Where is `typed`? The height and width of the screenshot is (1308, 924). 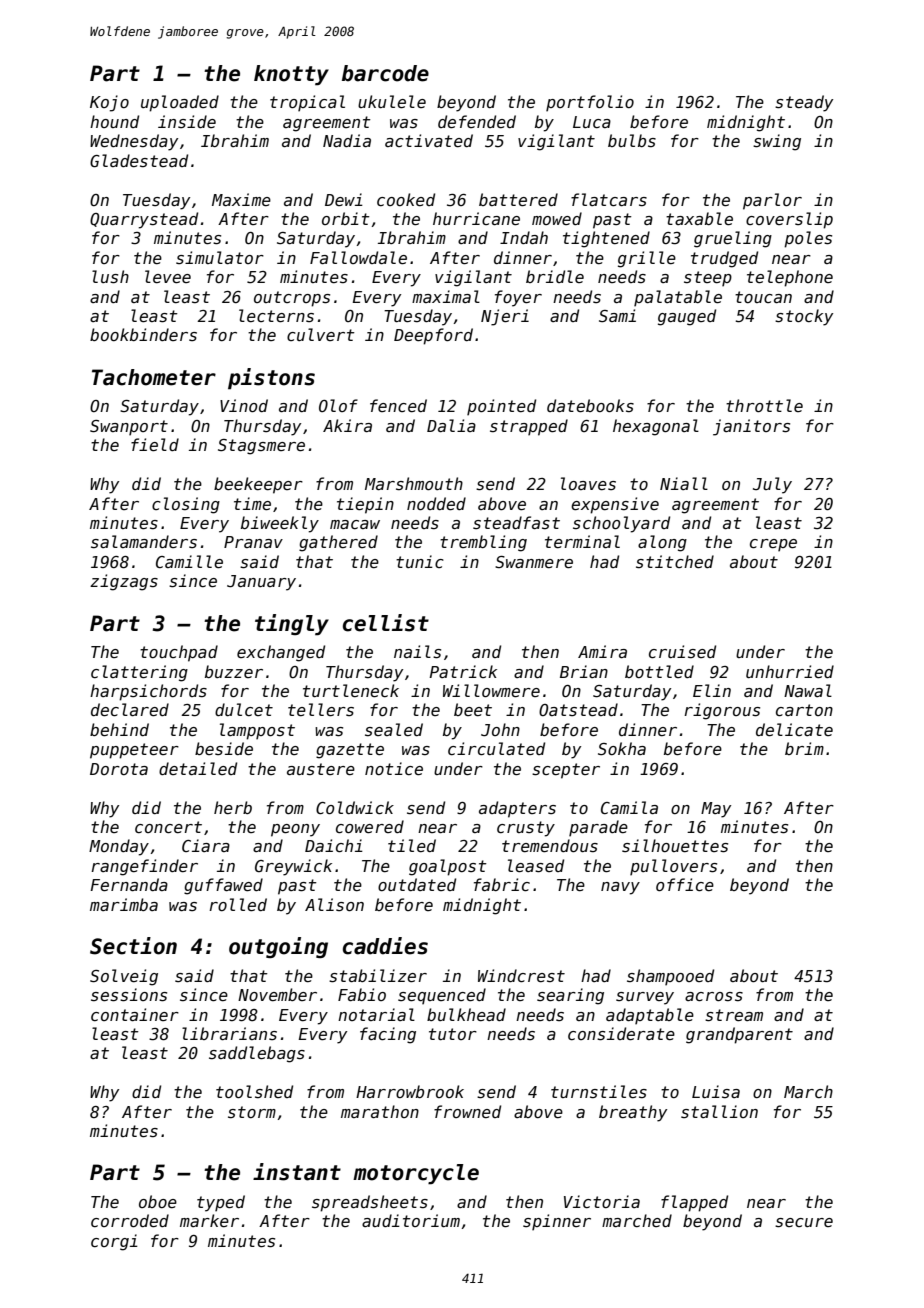
typed is located at coordinates (221, 1203).
